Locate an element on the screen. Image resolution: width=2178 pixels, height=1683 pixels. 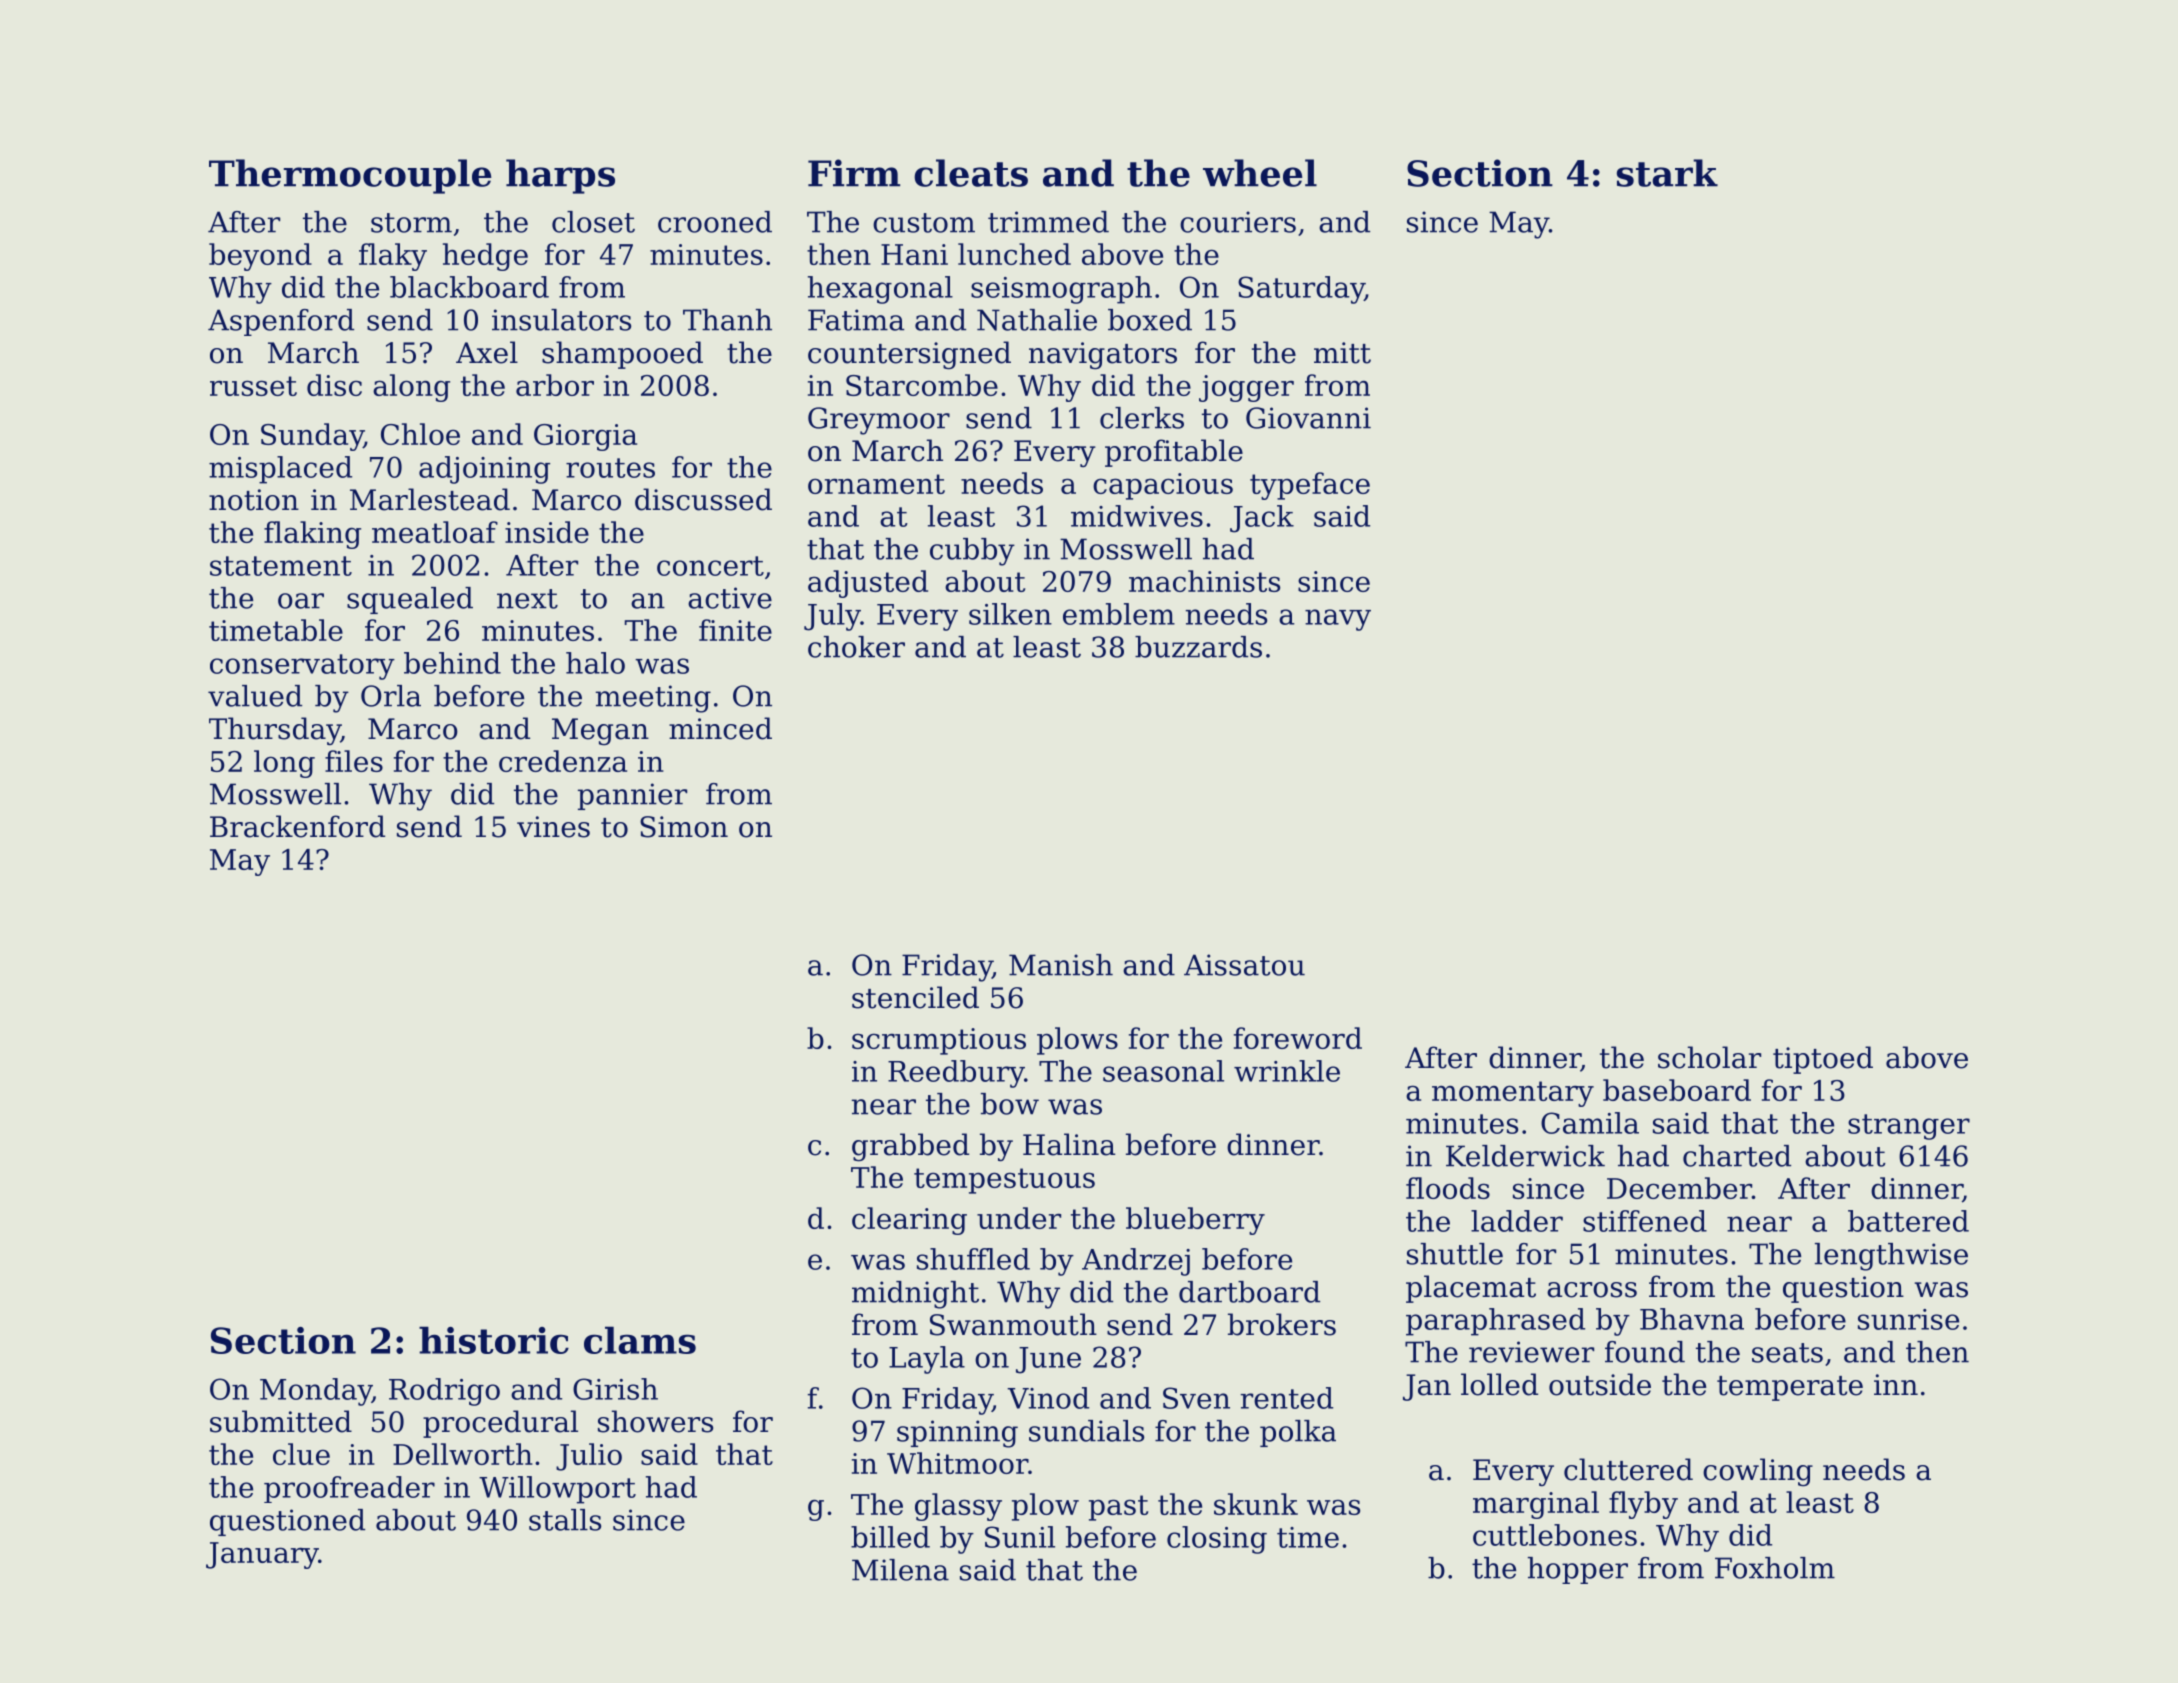
proofreader is located at coordinates (349, 1489).
